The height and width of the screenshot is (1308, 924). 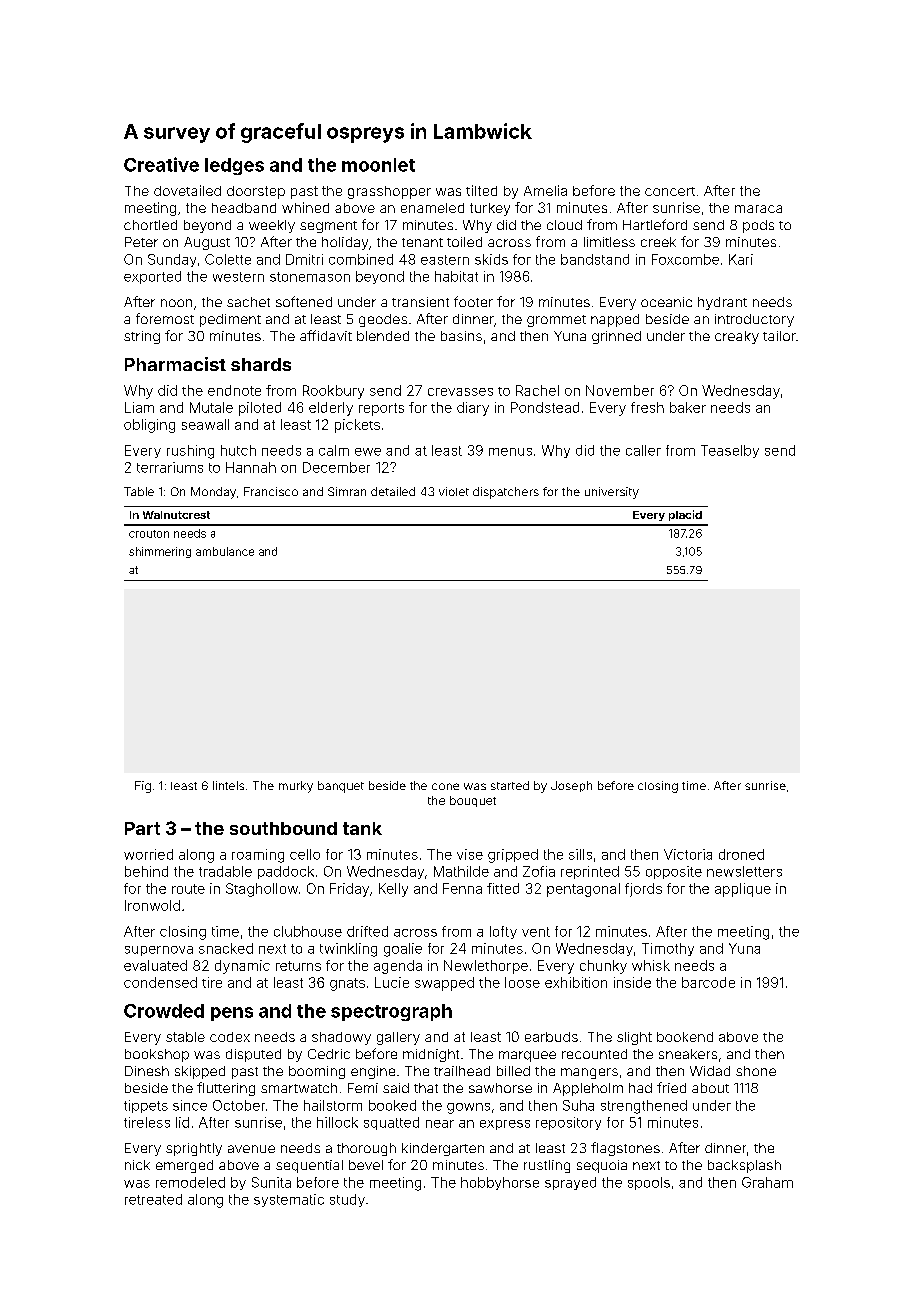 I want to click on exported, so click(x=152, y=277).
